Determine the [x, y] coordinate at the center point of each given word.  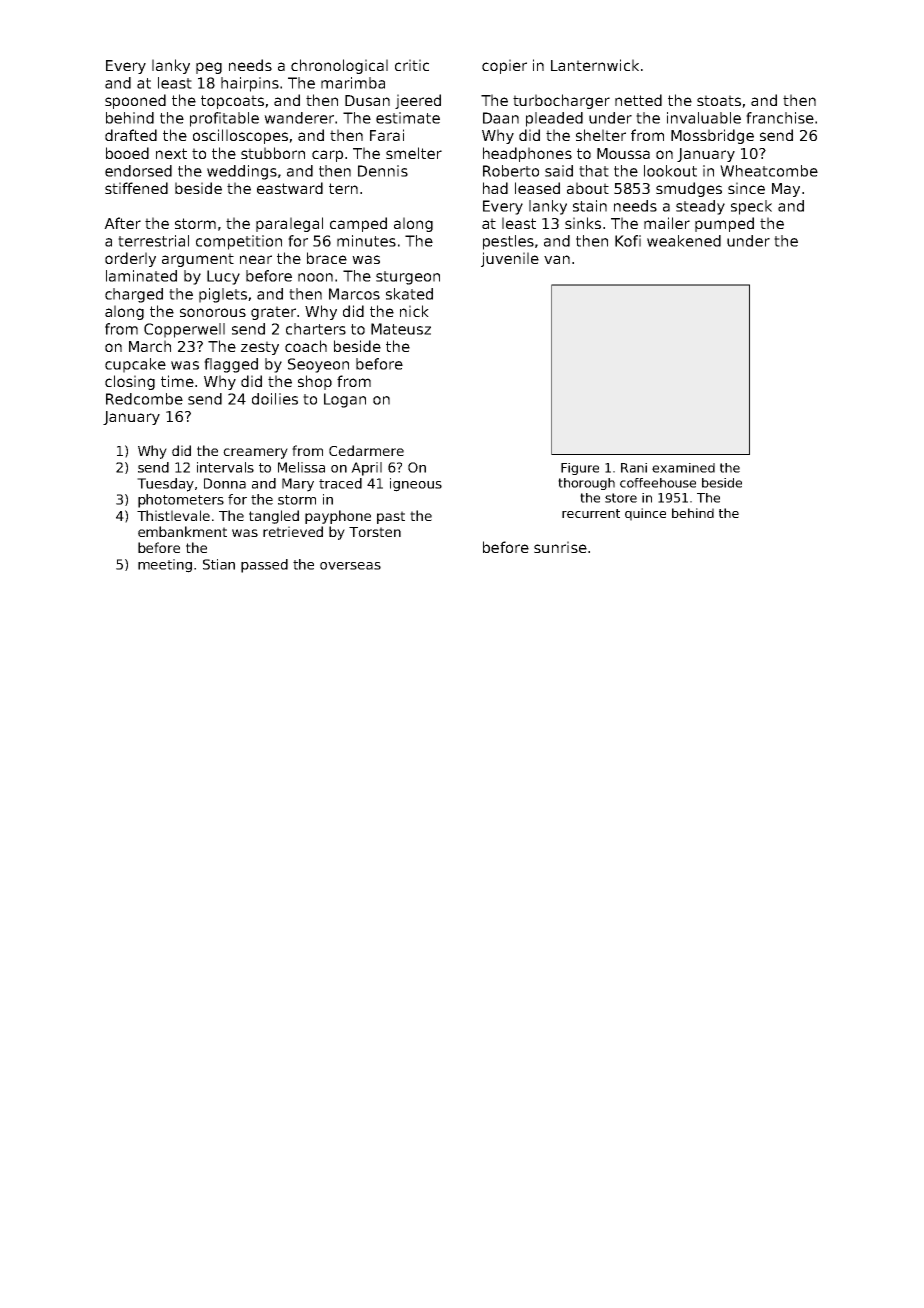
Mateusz [401, 329]
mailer [667, 223]
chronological [339, 66]
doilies [275, 399]
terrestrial [153, 241]
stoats [719, 100]
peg [209, 68]
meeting [165, 566]
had [495, 188]
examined [683, 468]
